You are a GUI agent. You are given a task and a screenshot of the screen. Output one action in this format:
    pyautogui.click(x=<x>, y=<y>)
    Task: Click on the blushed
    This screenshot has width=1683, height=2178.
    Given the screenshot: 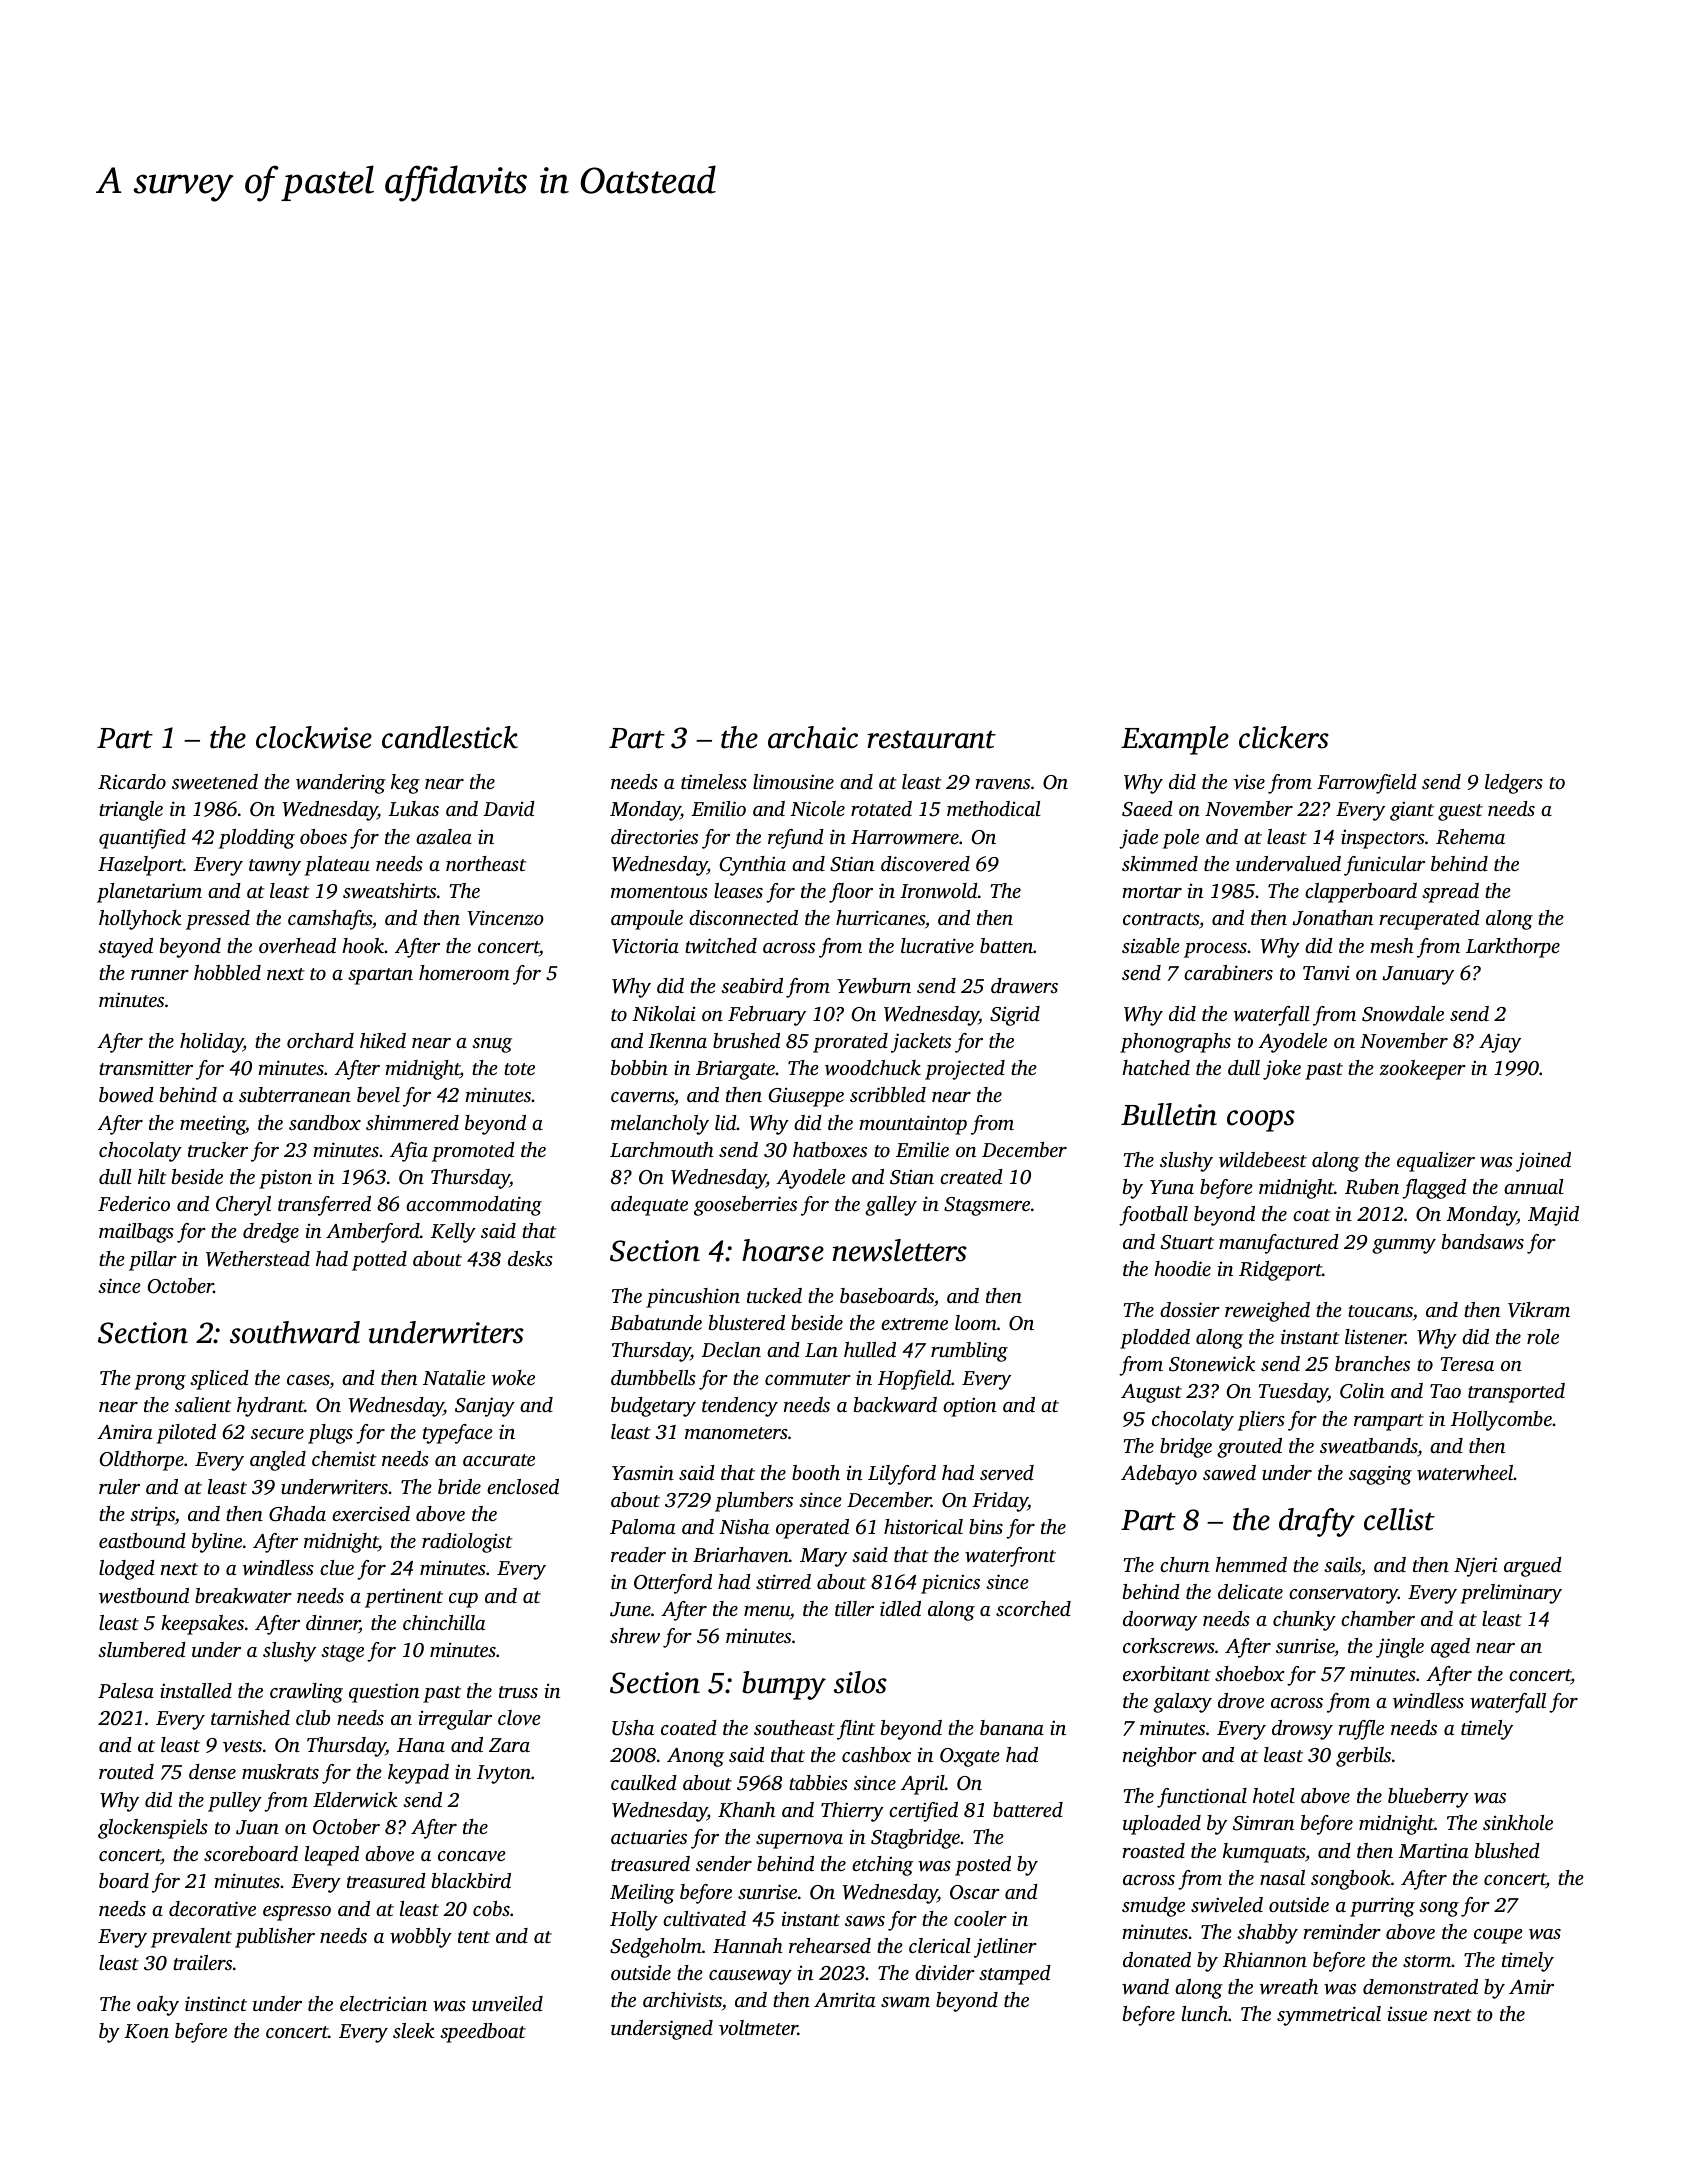 What is the action you would take?
    pyautogui.click(x=1507, y=1850)
